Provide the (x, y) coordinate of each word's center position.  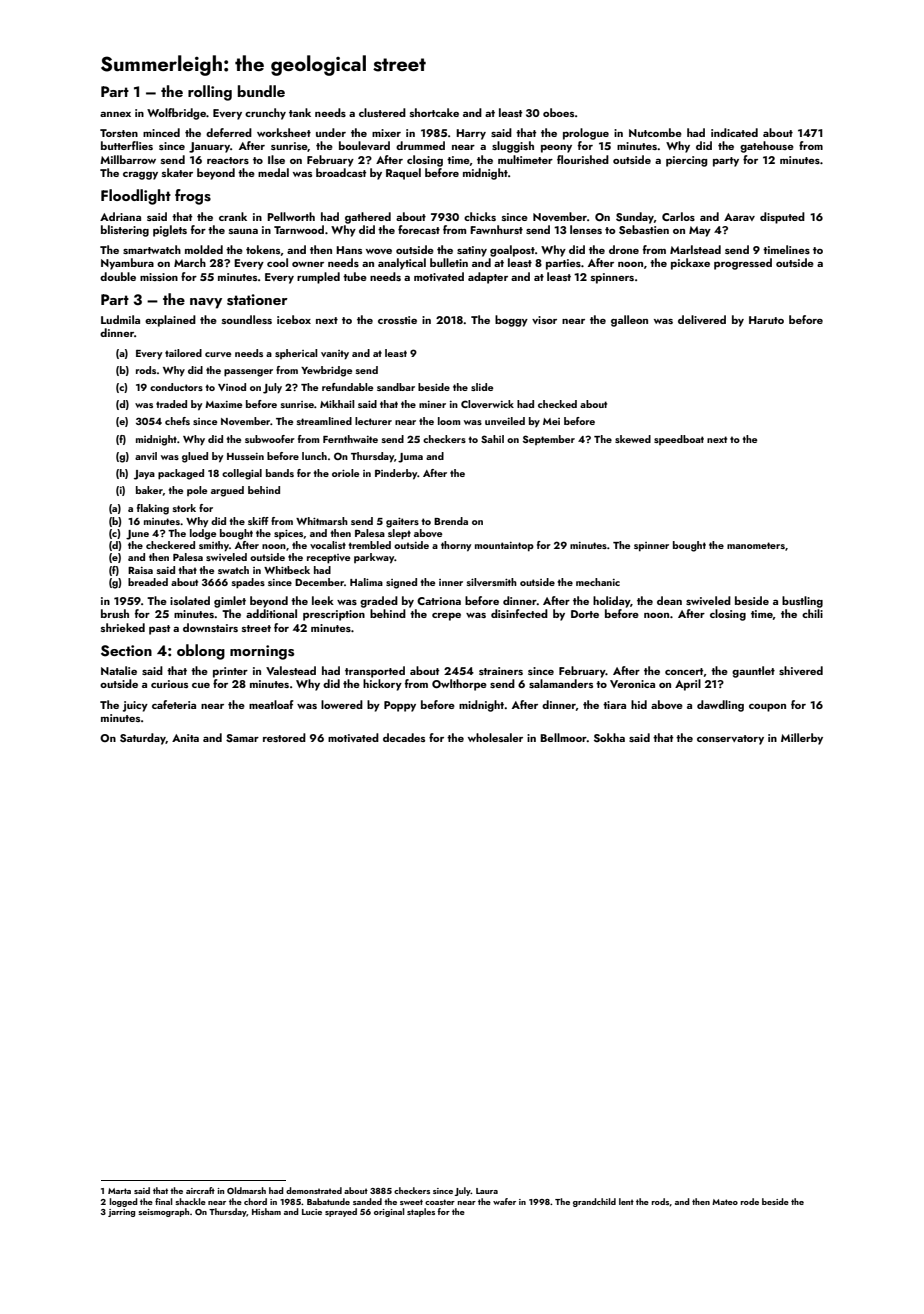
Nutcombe (655, 132)
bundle (261, 91)
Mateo (725, 1202)
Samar (242, 738)
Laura (487, 1191)
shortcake (434, 112)
